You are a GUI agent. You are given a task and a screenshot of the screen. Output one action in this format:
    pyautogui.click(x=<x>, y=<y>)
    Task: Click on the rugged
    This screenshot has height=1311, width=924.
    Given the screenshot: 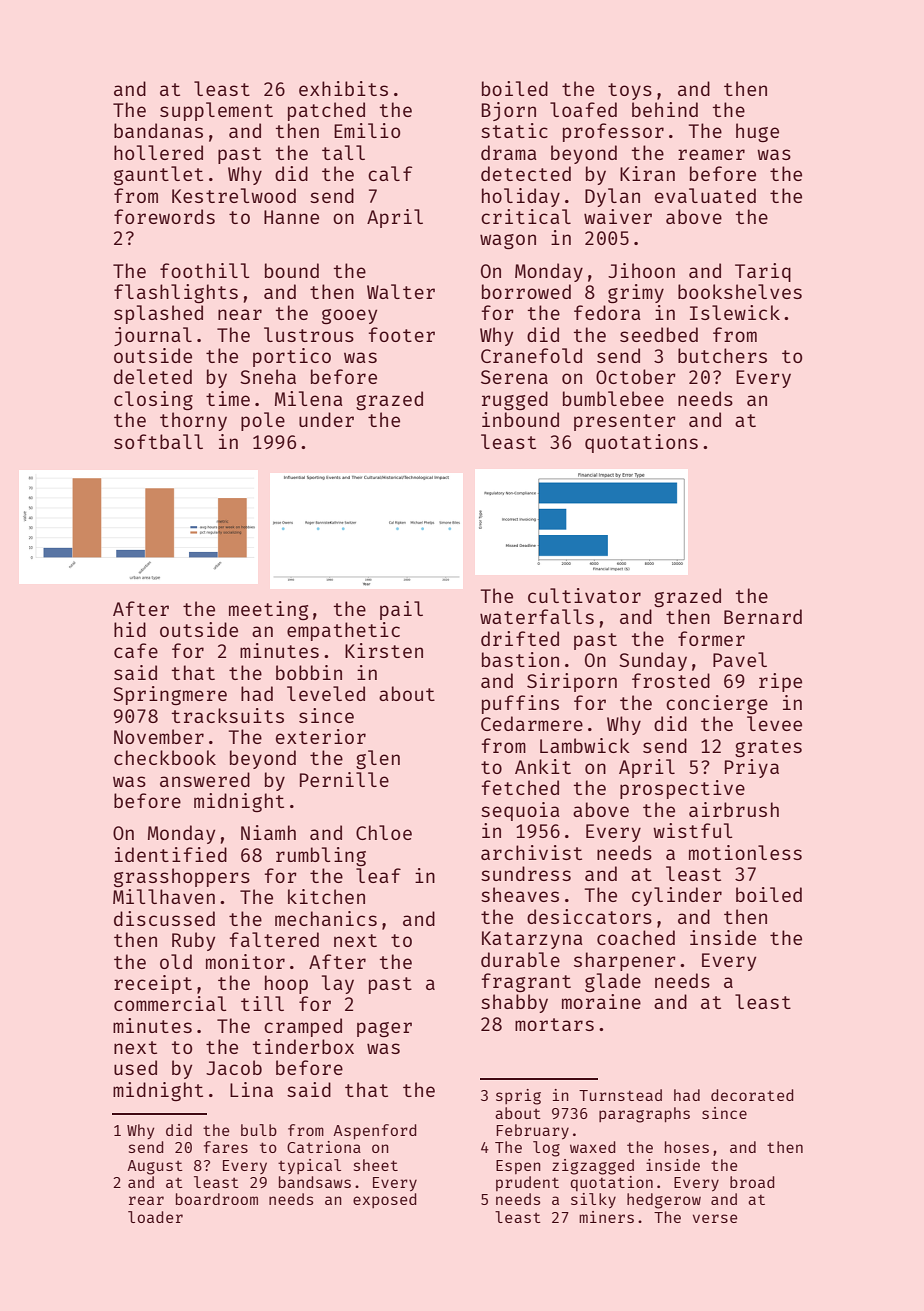 What is the action you would take?
    pyautogui.click(x=515, y=400)
